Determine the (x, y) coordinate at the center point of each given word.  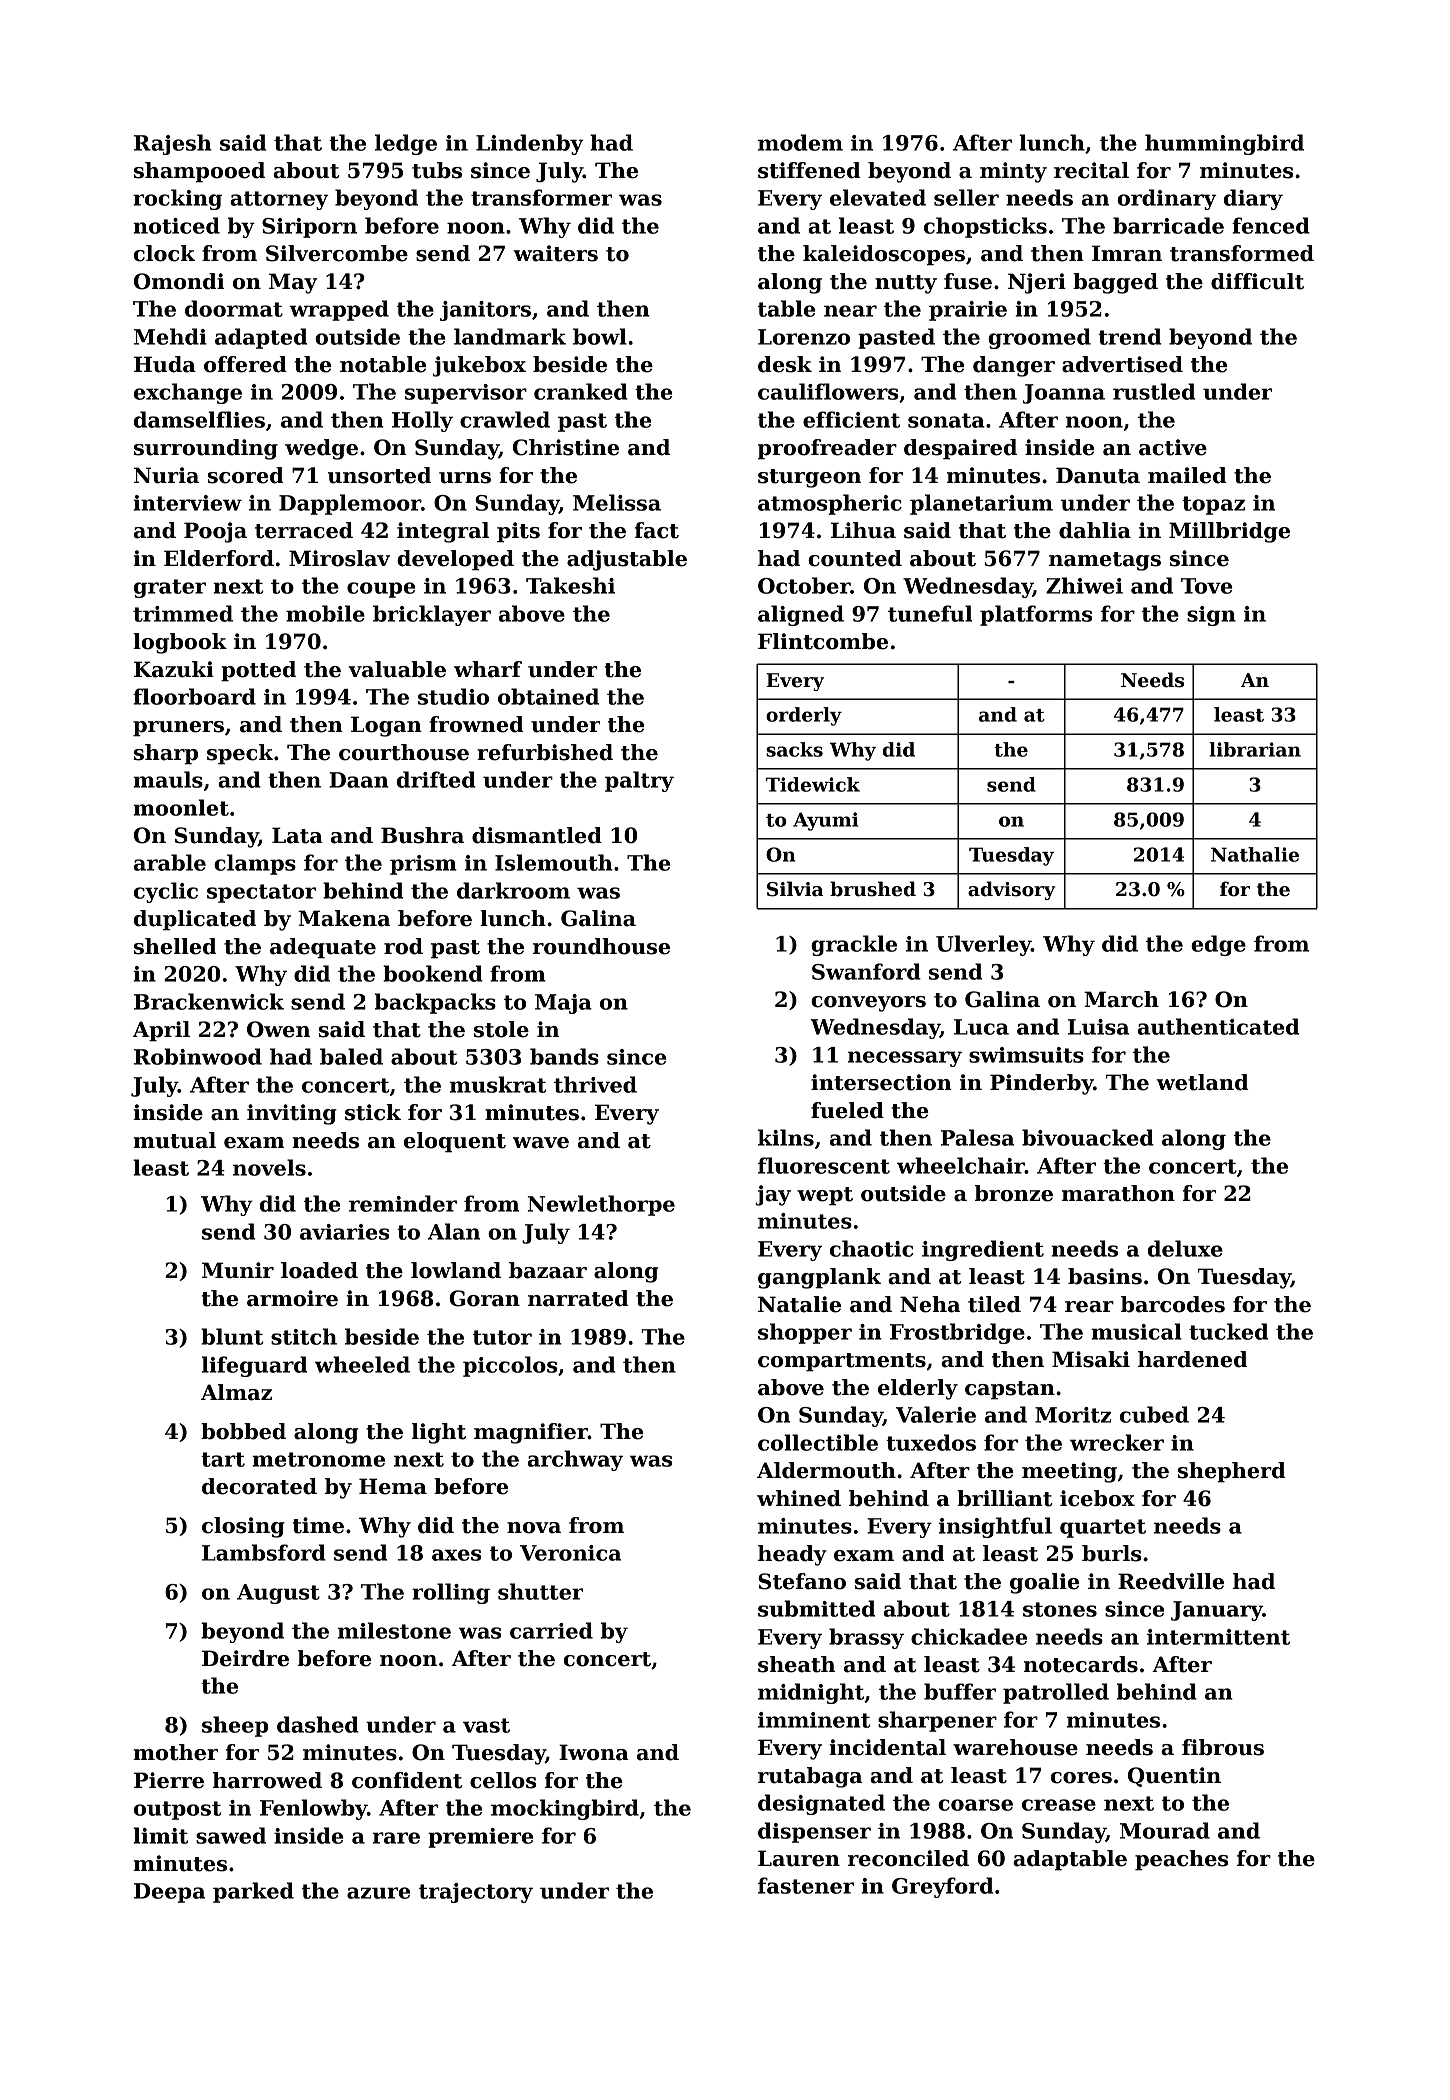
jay (773, 1195)
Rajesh (173, 144)
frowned (476, 724)
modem (800, 142)
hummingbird (1224, 144)
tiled (994, 1304)
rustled (1154, 391)
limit (160, 1835)
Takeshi (570, 585)
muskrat (498, 1084)
